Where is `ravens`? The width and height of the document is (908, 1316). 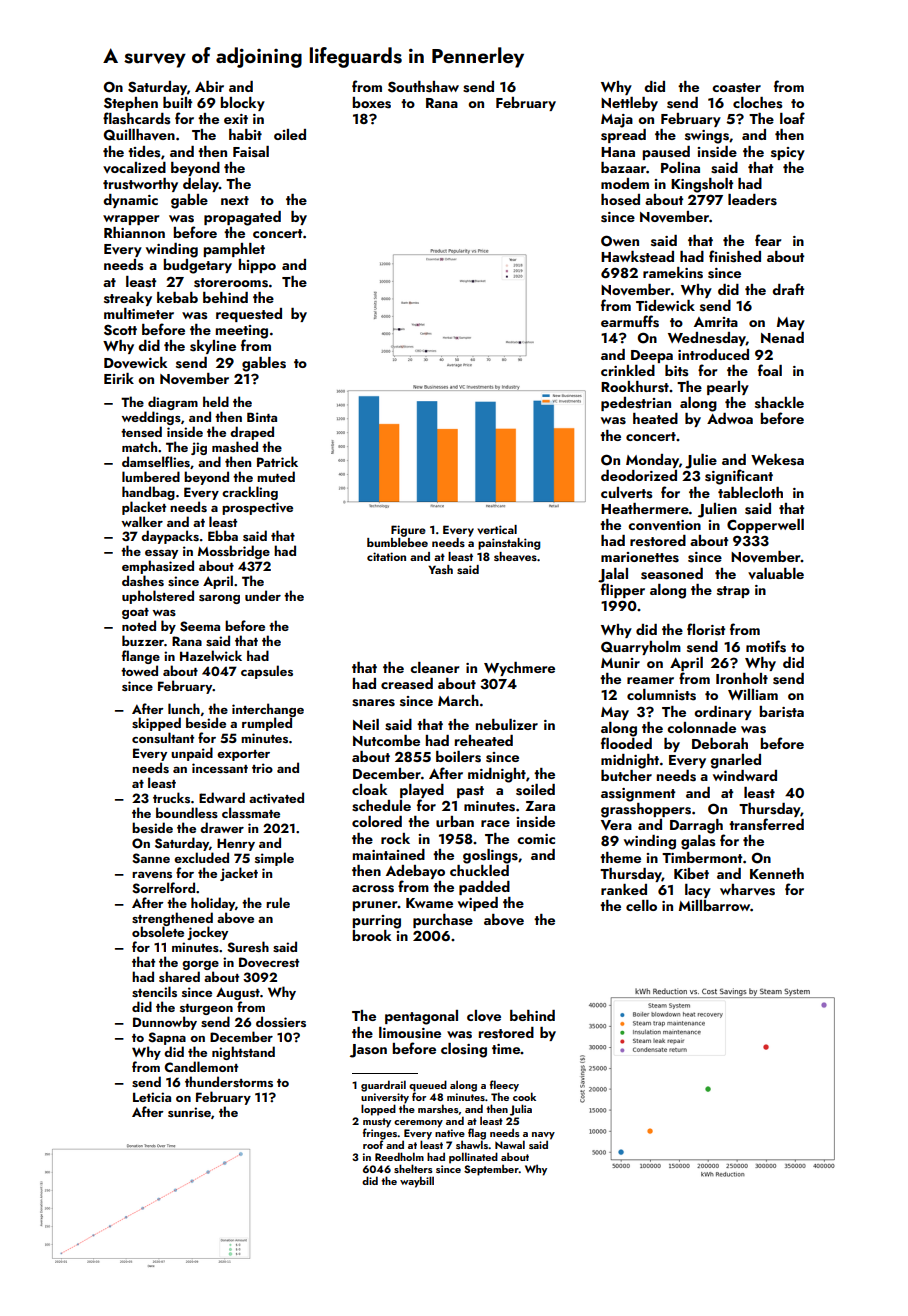 ravens is located at coordinates (152, 875).
